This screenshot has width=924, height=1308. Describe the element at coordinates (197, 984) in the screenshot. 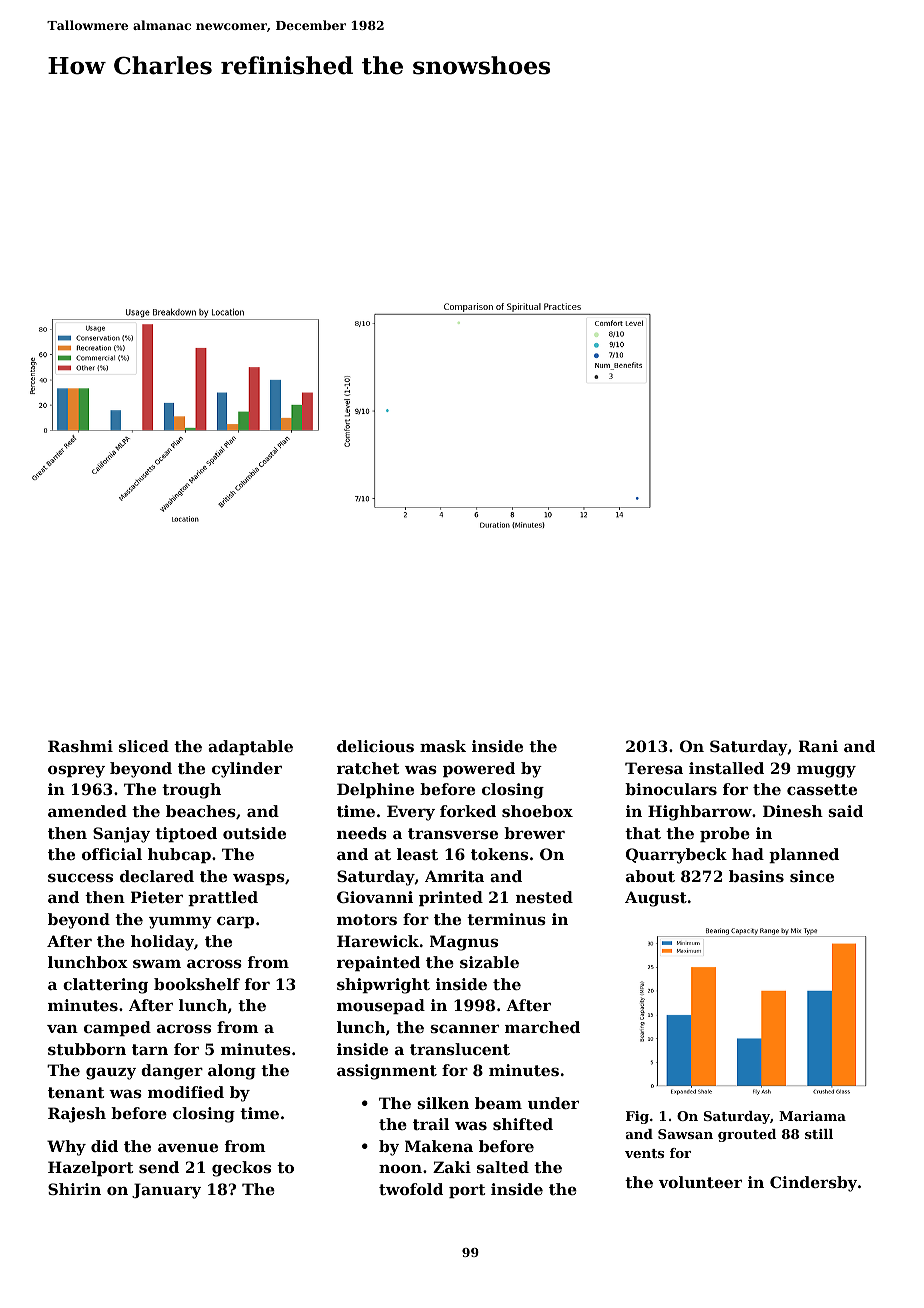

I see `bookshelf` at that location.
